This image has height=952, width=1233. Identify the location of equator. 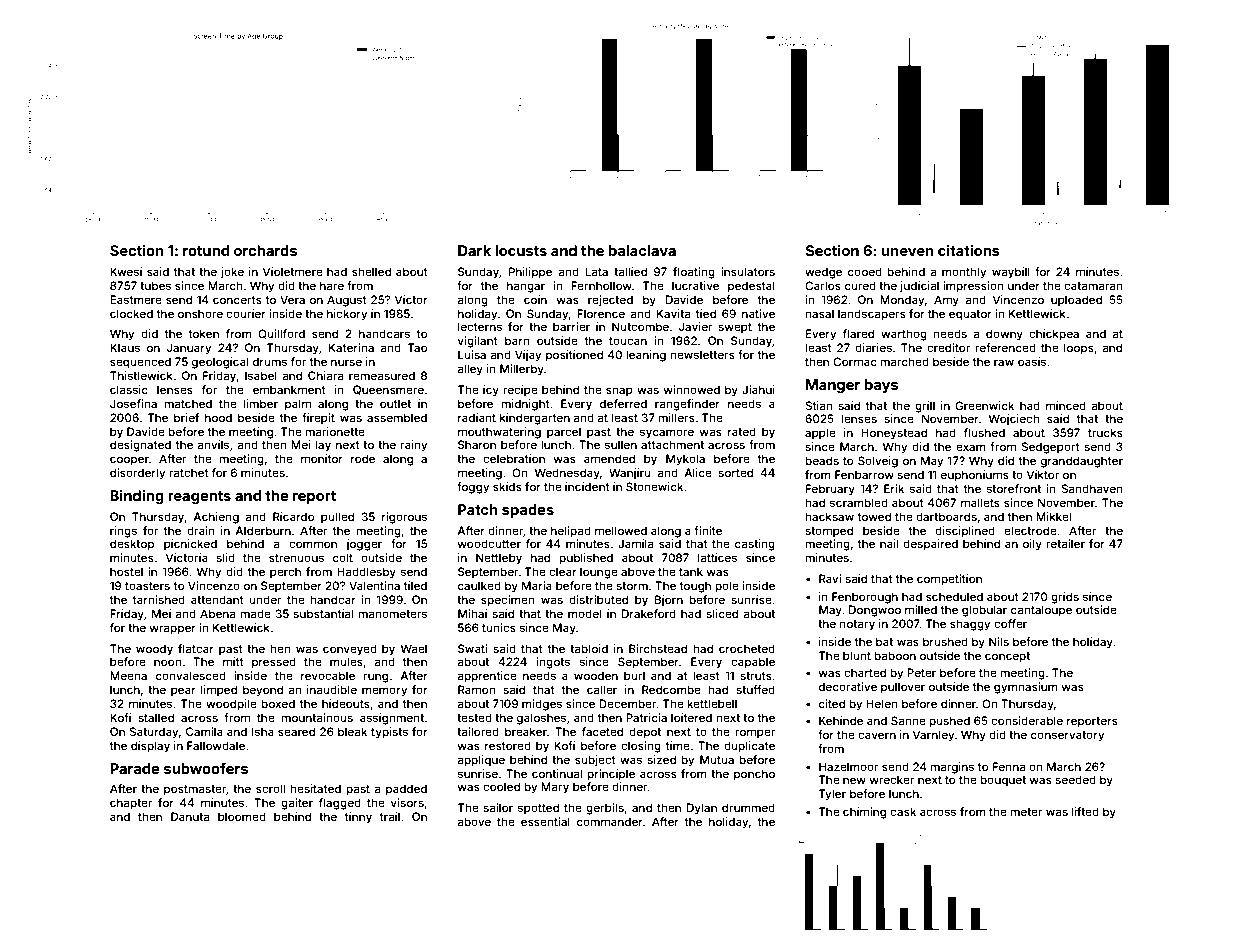
(970, 315).
